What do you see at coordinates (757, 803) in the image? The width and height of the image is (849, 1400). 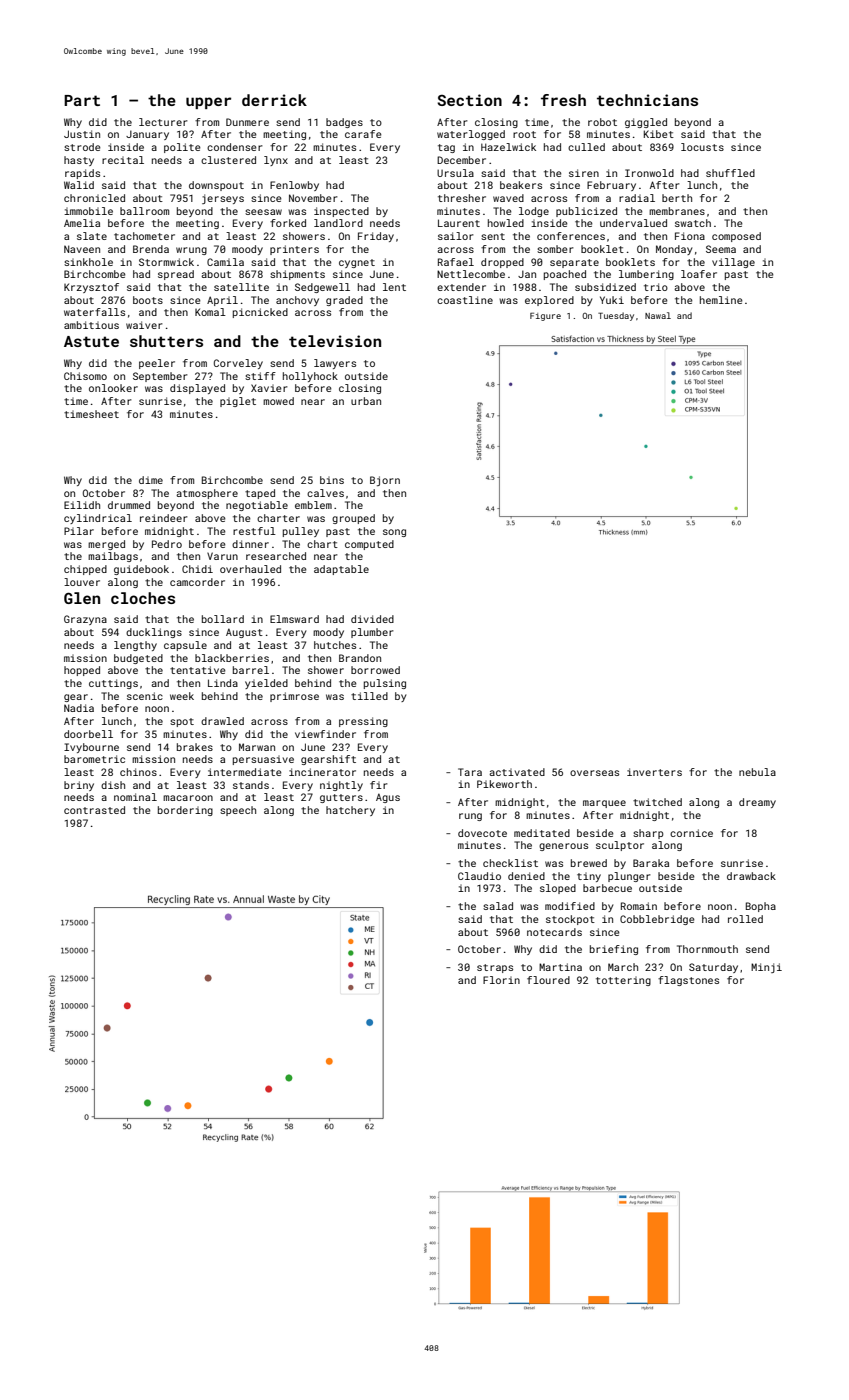 I see `dreamy` at bounding box center [757, 803].
